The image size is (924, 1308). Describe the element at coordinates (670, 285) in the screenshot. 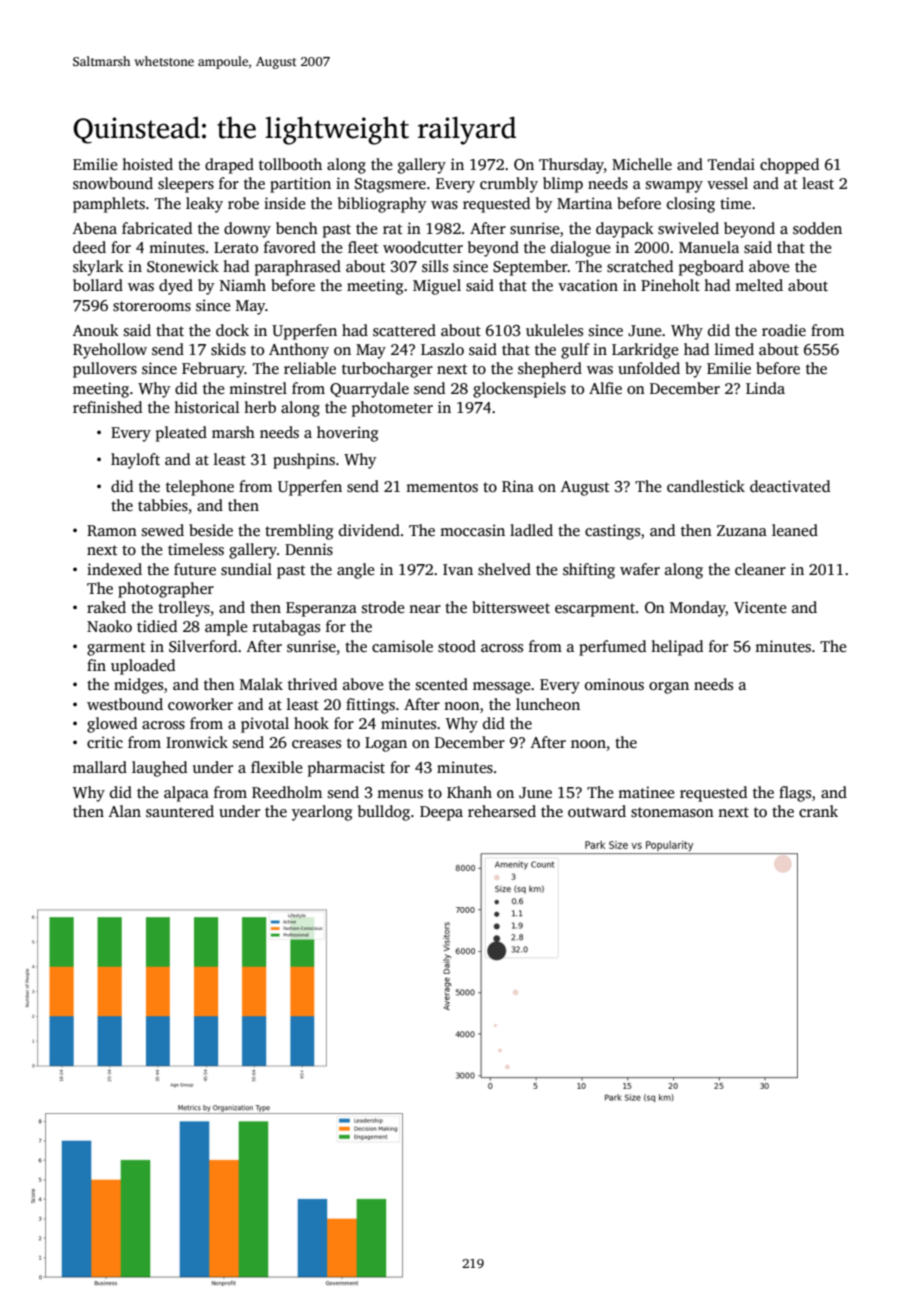

I see `Pineholt` at that location.
